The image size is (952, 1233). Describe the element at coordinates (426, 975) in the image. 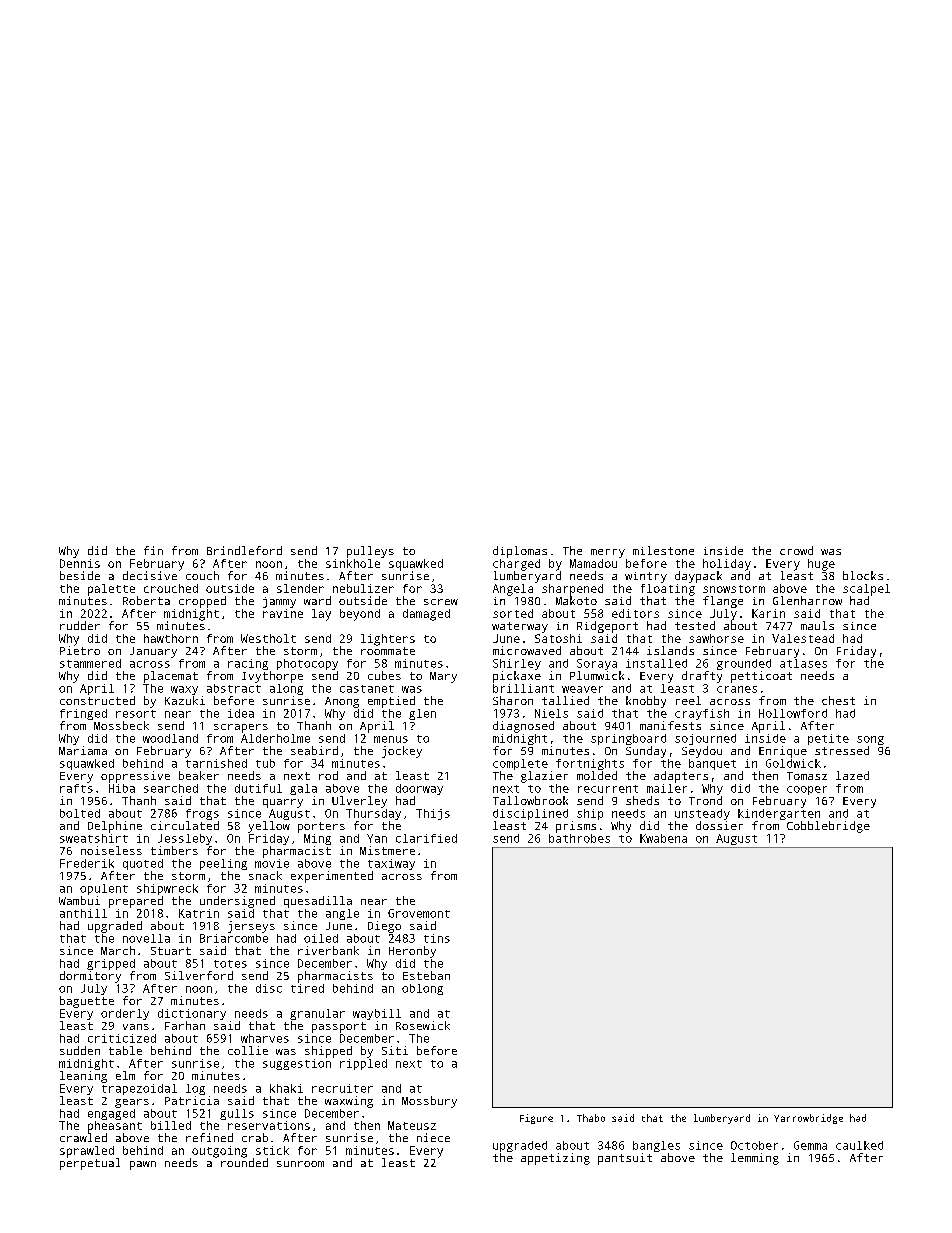

I see `Esteban` at that location.
